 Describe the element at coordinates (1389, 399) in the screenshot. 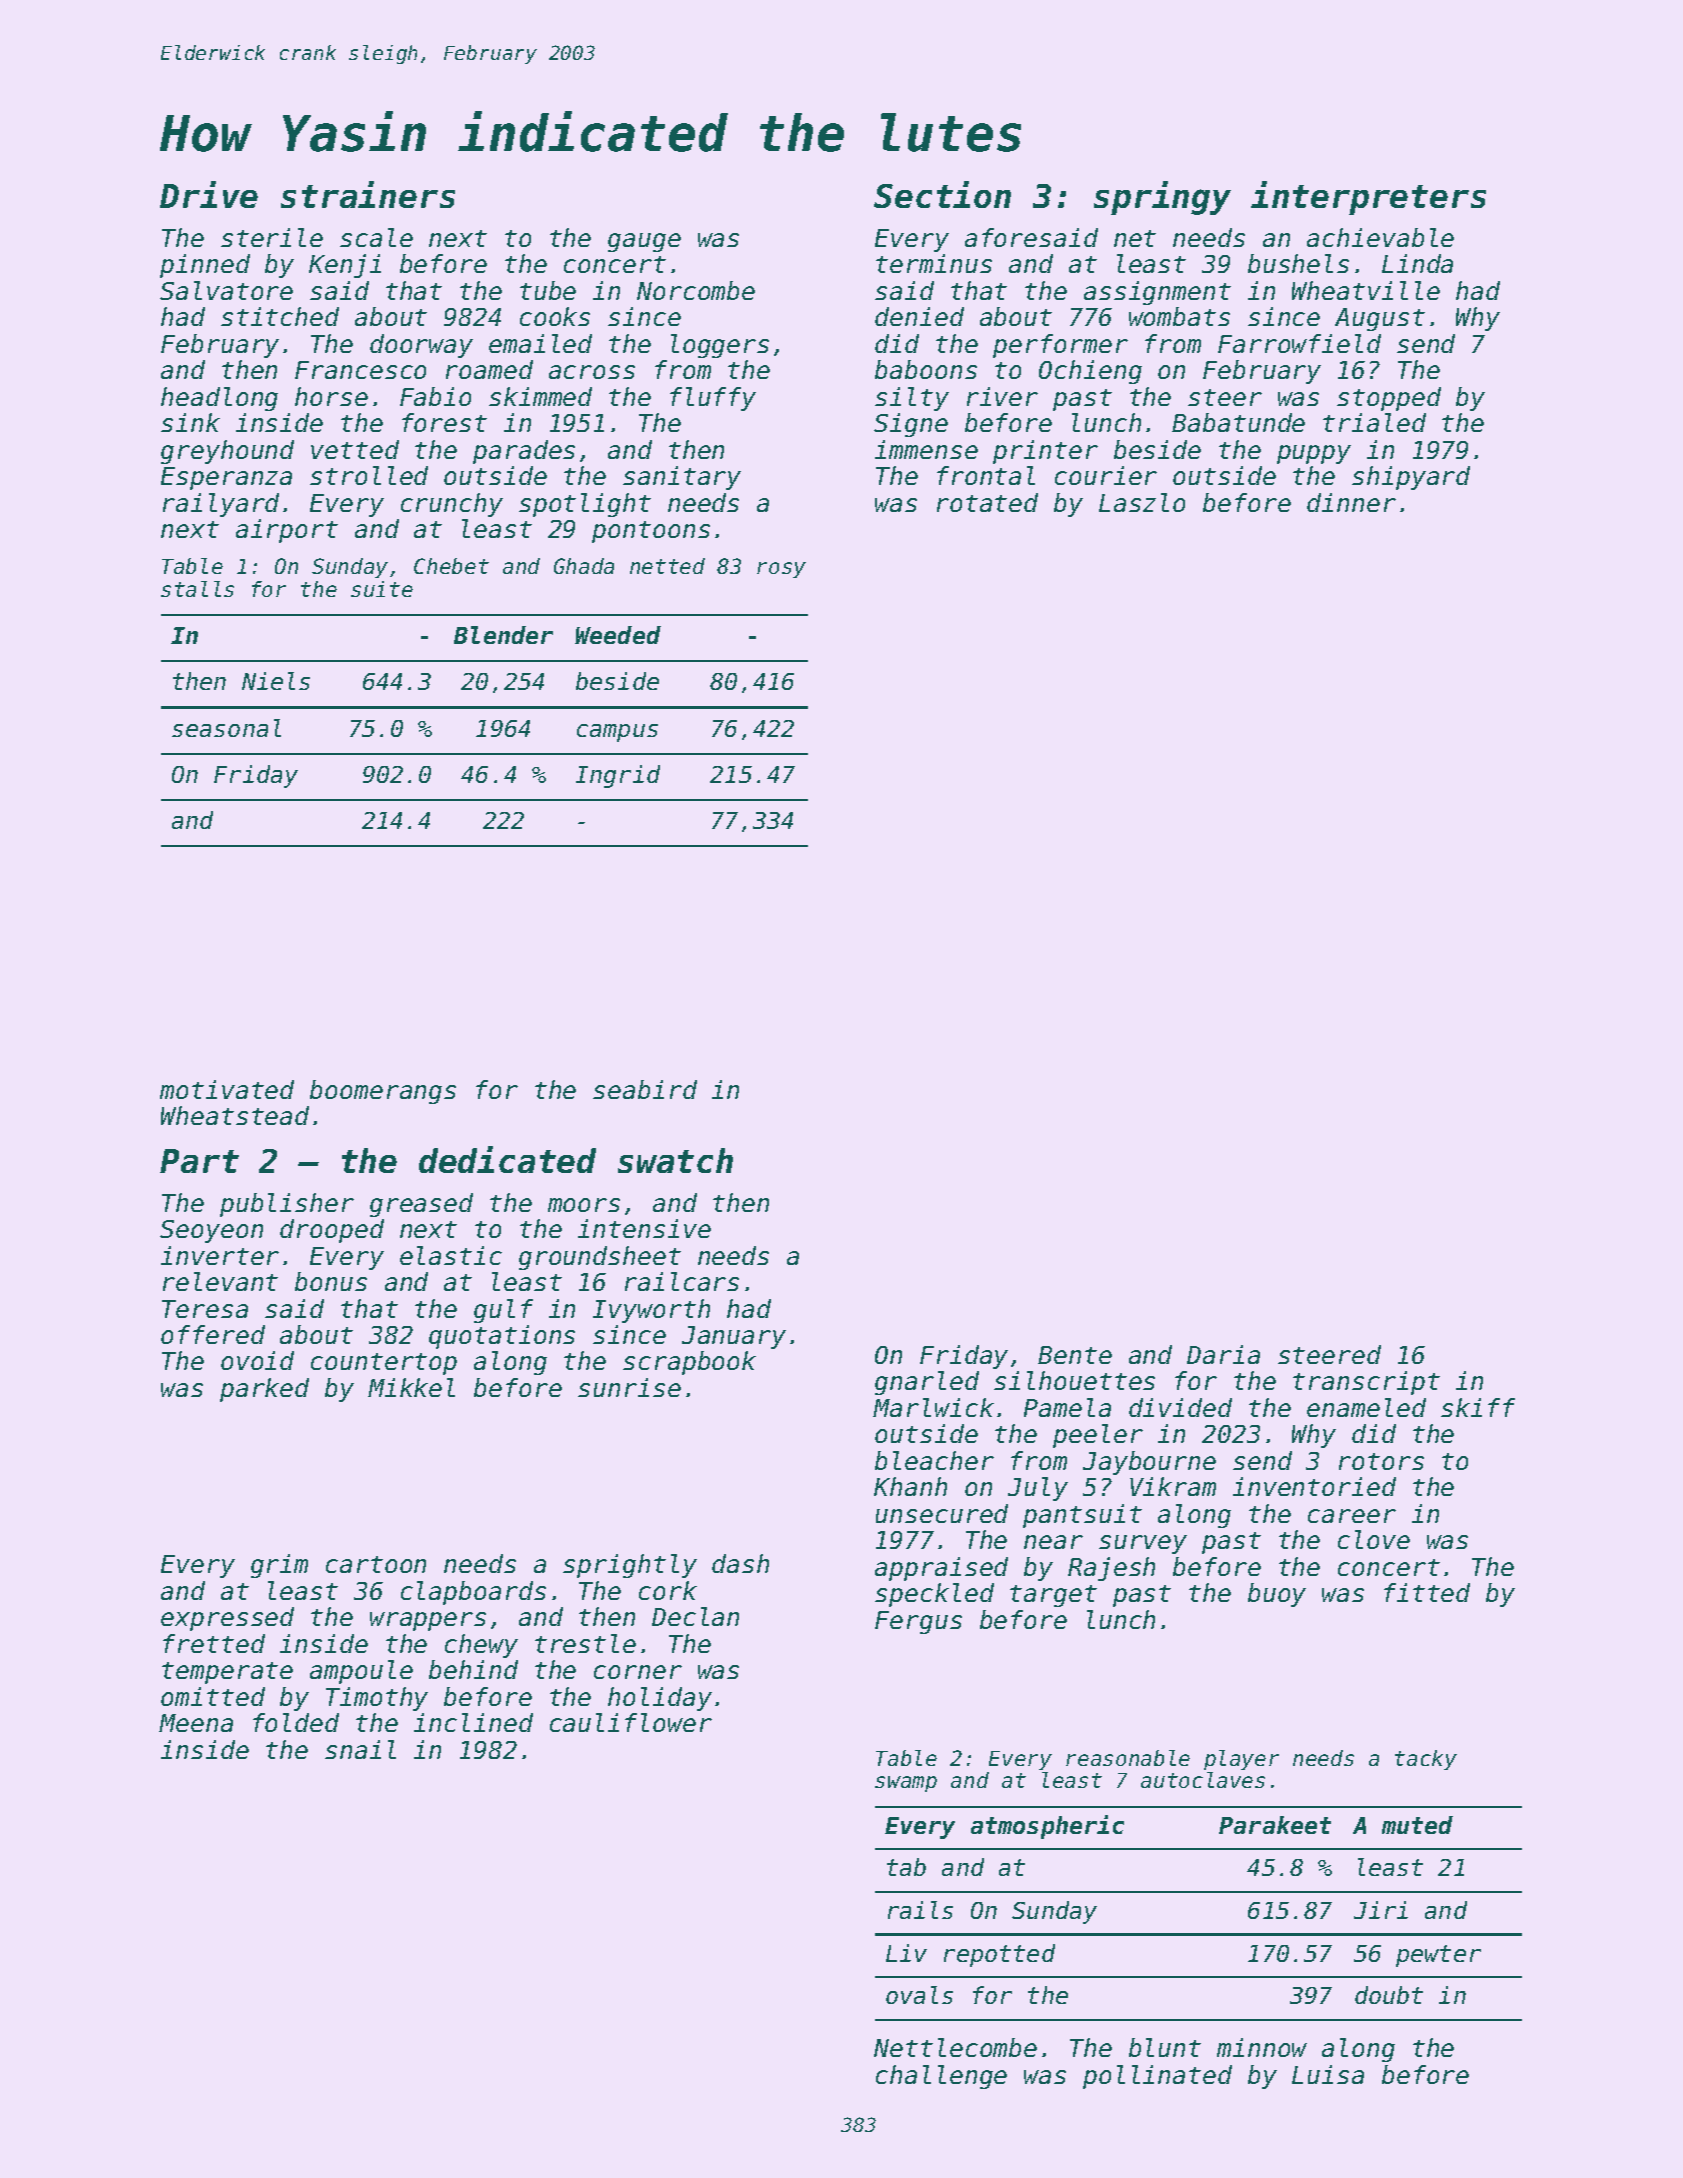

I see `stopped` at that location.
